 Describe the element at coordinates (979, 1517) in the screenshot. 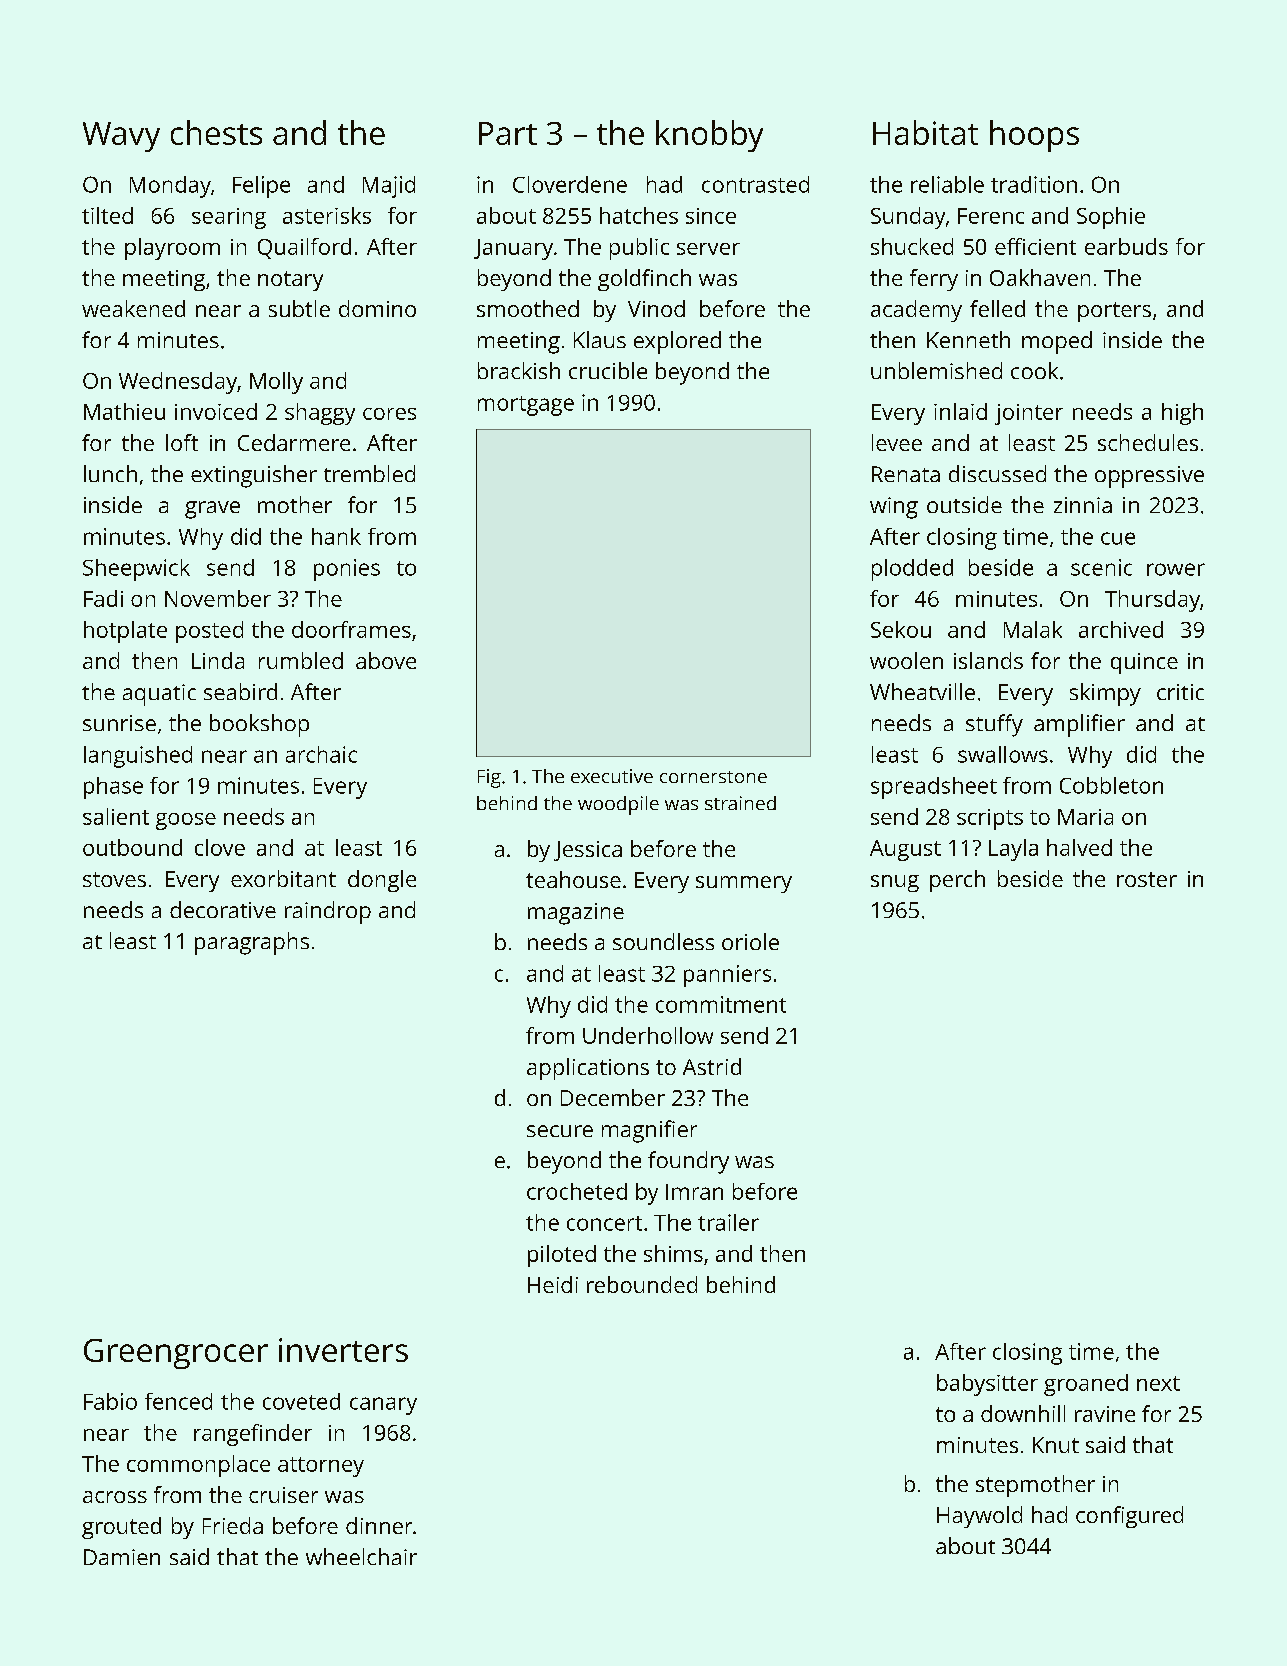

I see `Haywold` at that location.
